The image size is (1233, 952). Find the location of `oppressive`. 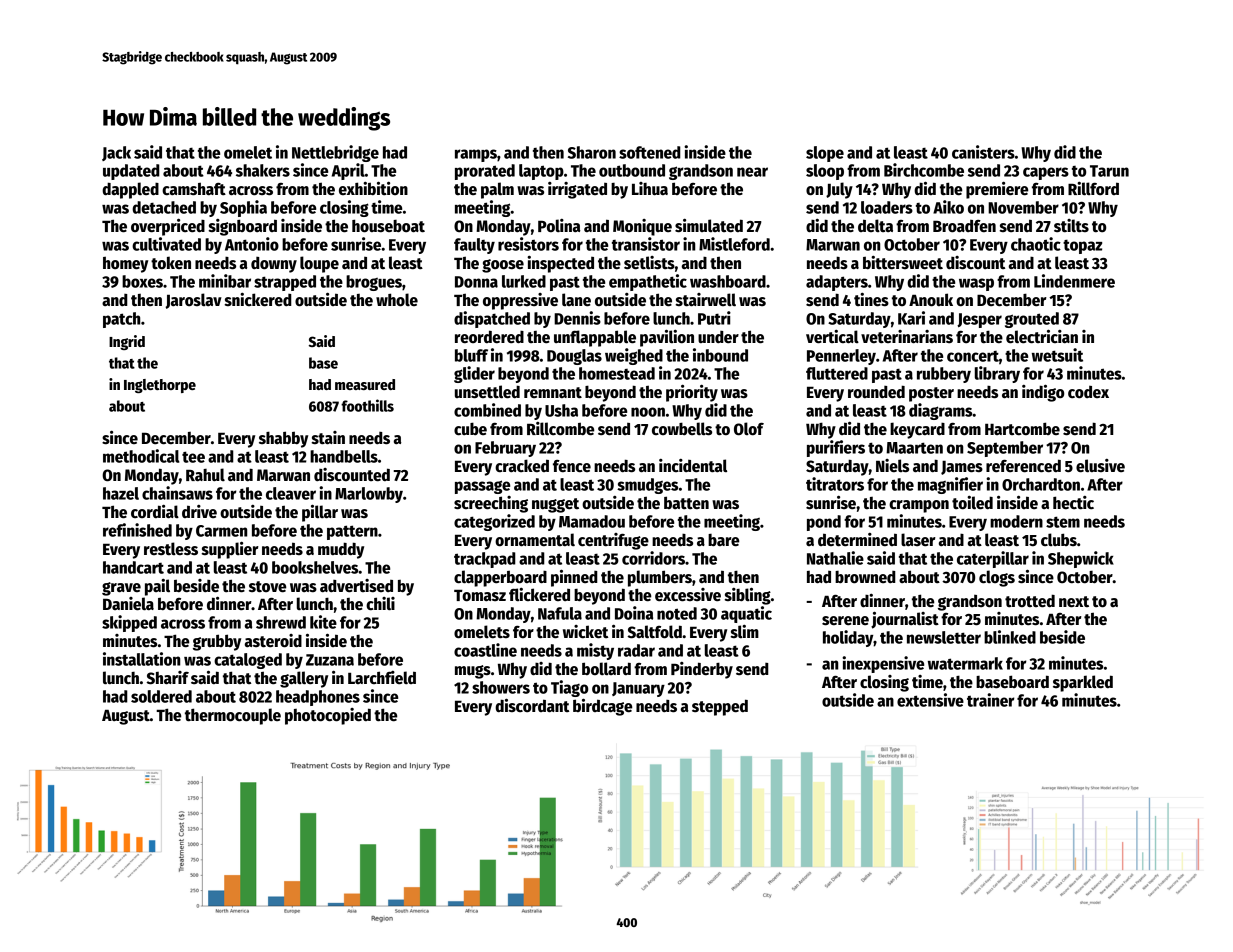

oppressive is located at coordinates (520, 301).
